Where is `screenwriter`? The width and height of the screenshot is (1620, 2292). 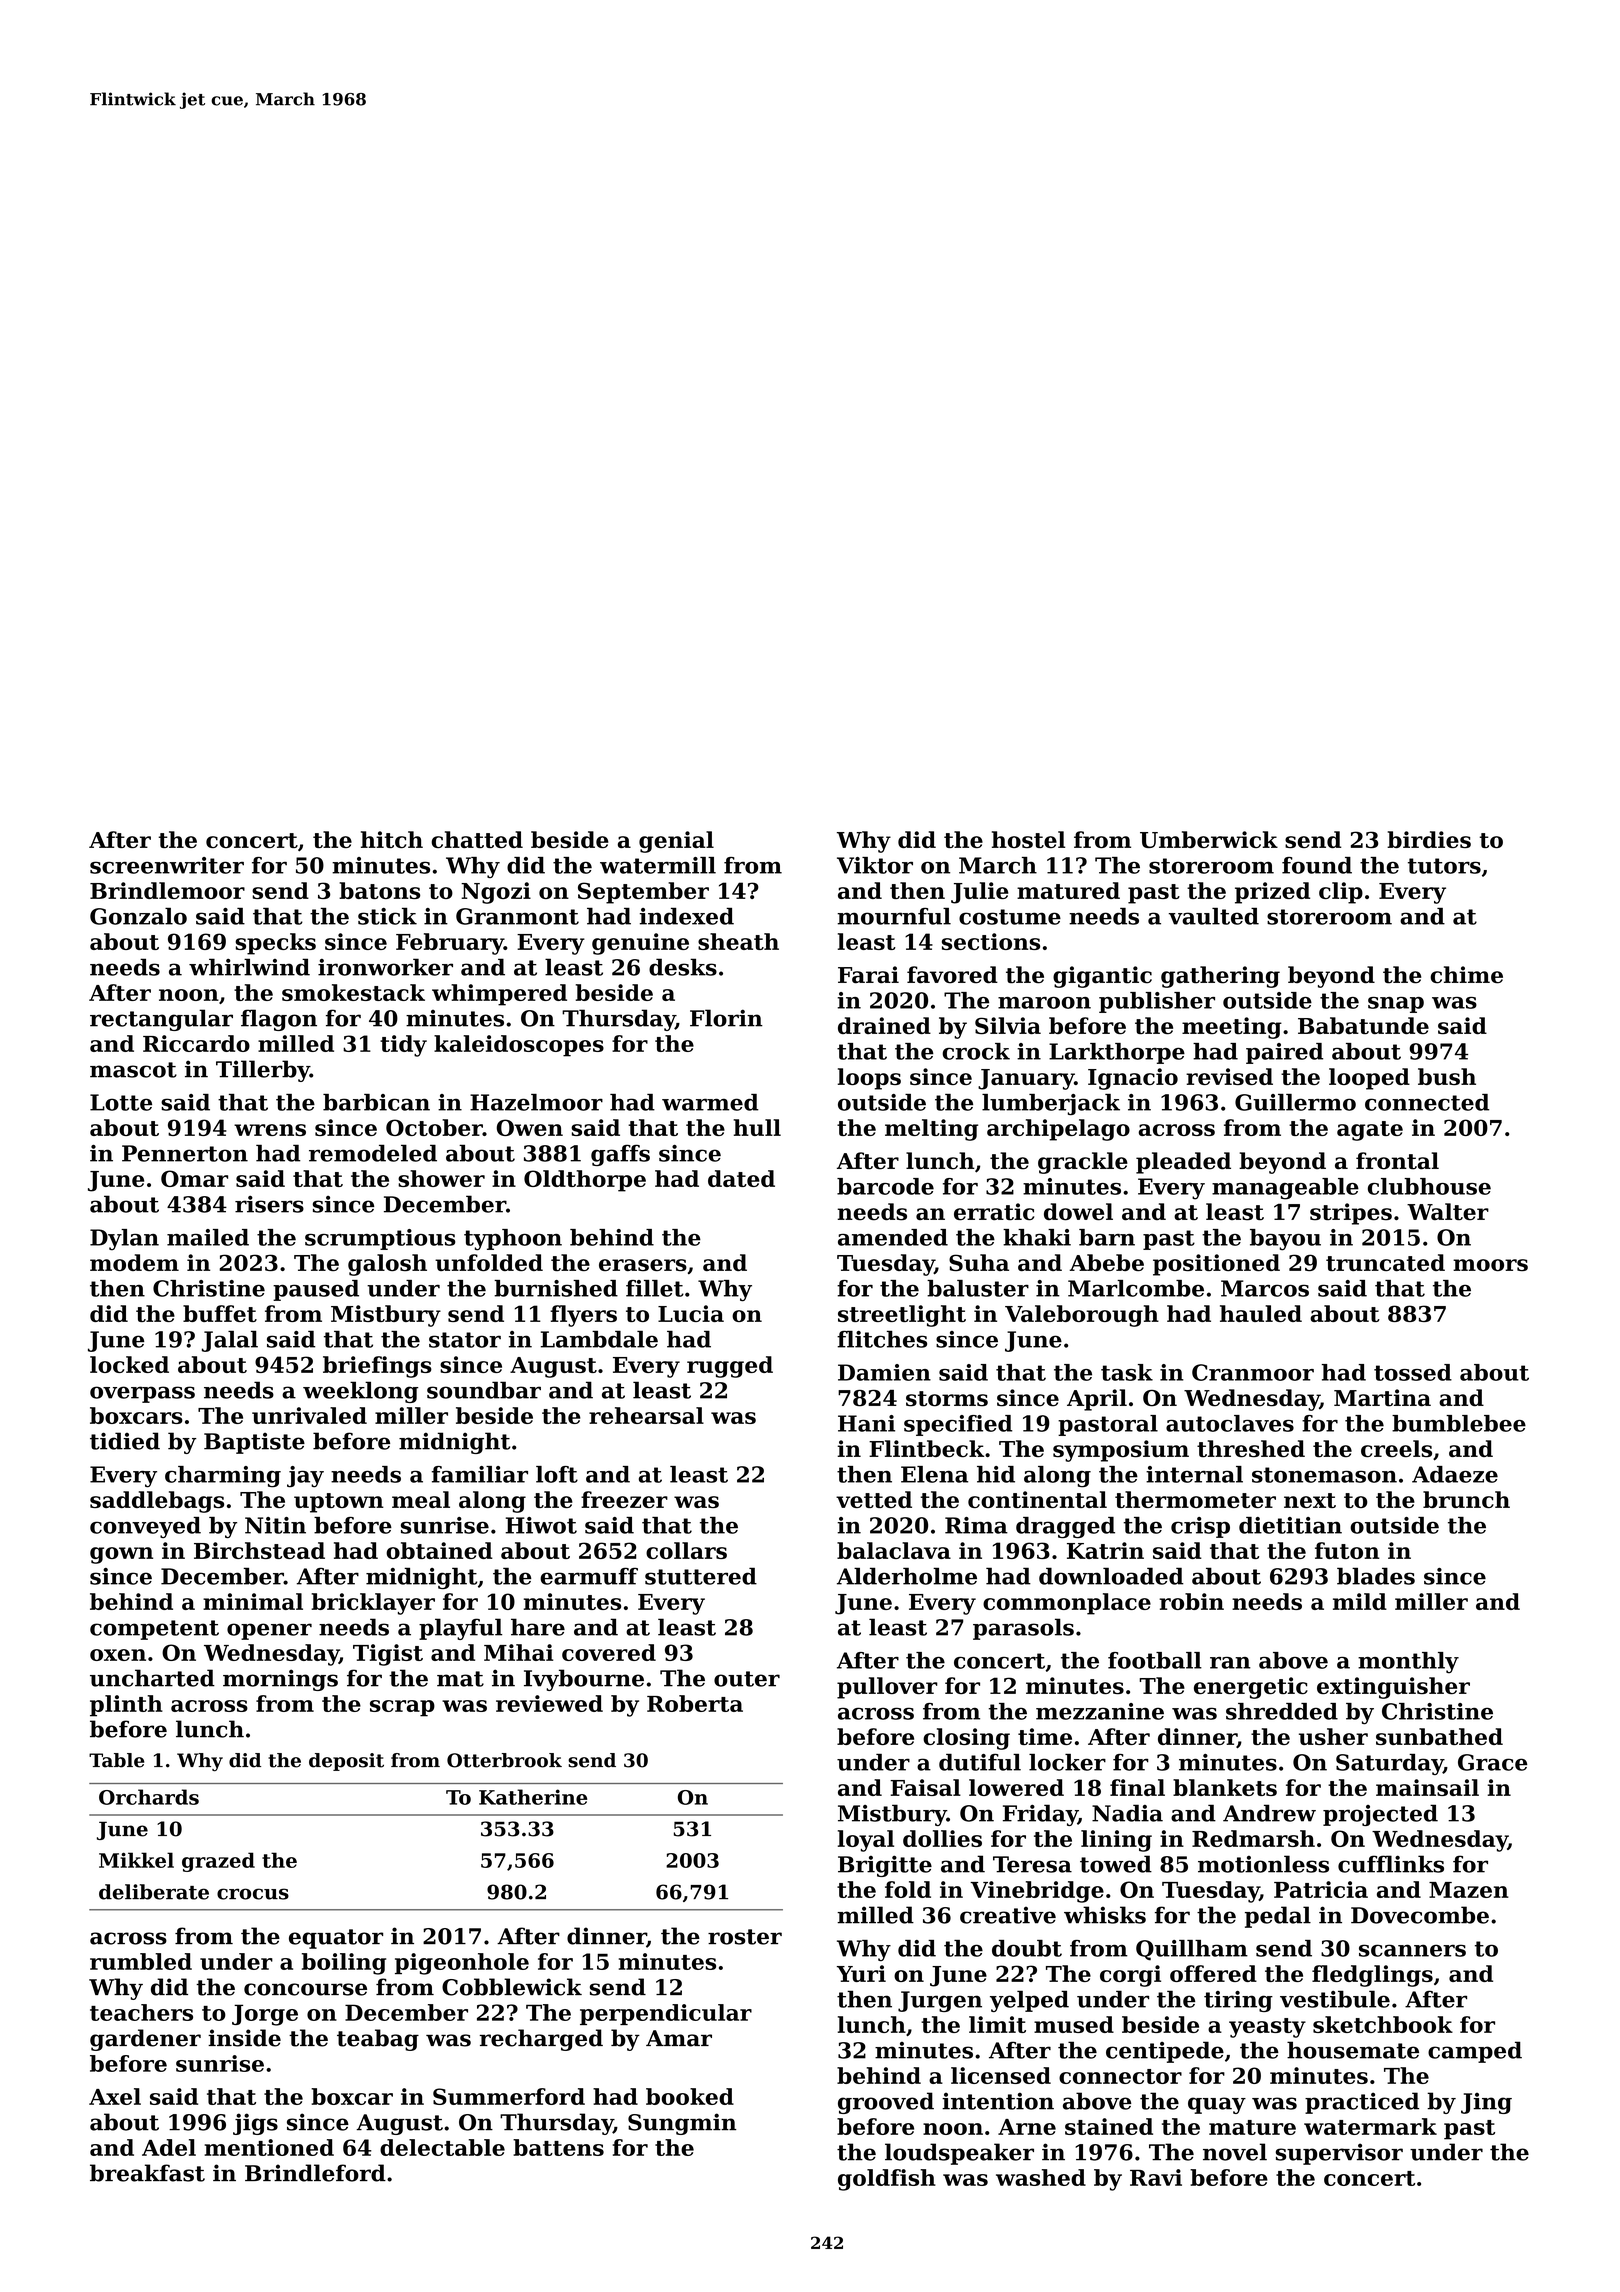
screenwriter is located at coordinates (167, 865).
